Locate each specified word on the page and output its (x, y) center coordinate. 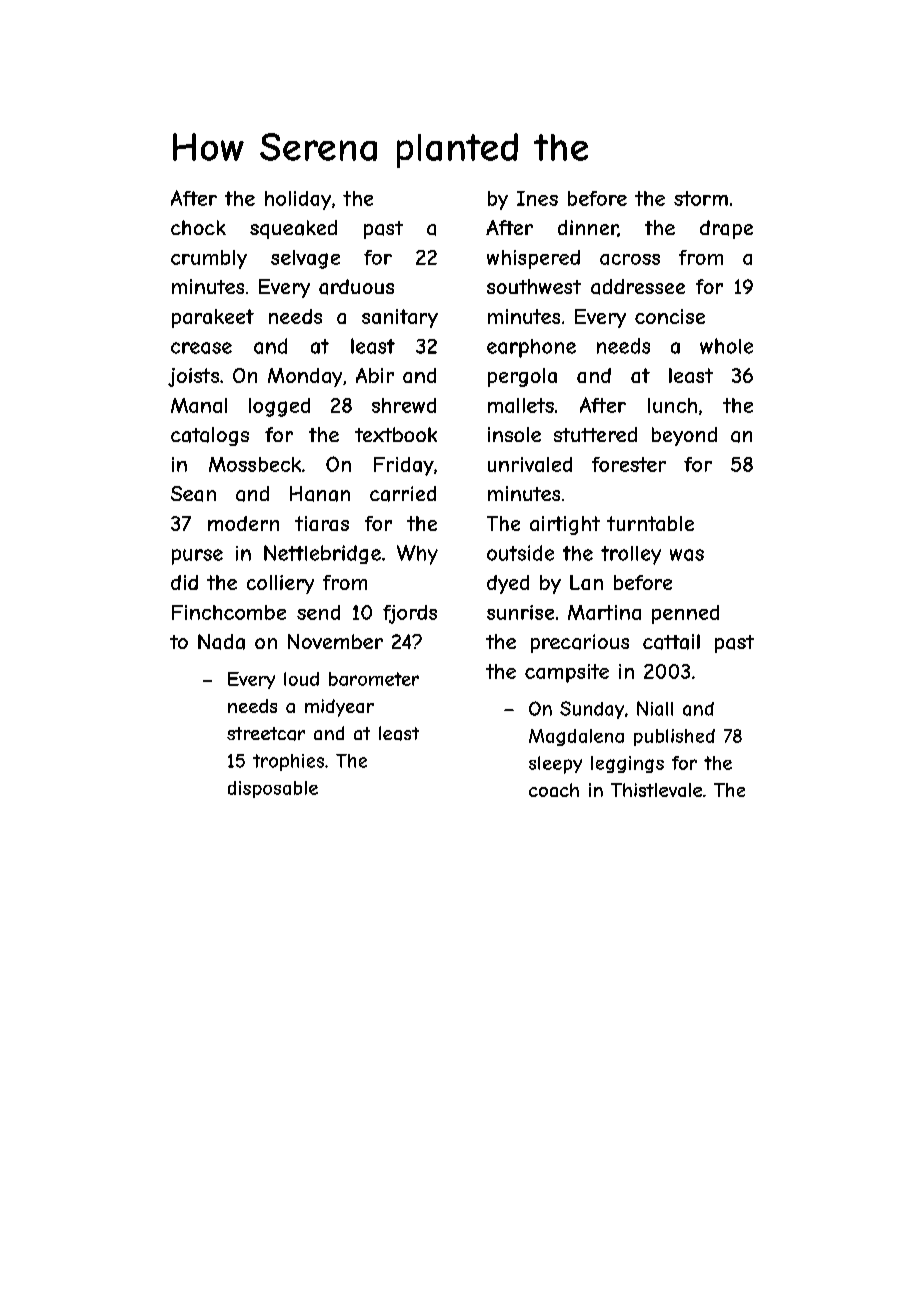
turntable (650, 523)
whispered (533, 259)
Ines (537, 198)
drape (726, 229)
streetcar (266, 734)
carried (403, 494)
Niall (655, 708)
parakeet (213, 318)
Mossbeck (255, 464)
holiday (298, 200)
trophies (288, 762)
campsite (567, 673)
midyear (339, 708)
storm (701, 198)
